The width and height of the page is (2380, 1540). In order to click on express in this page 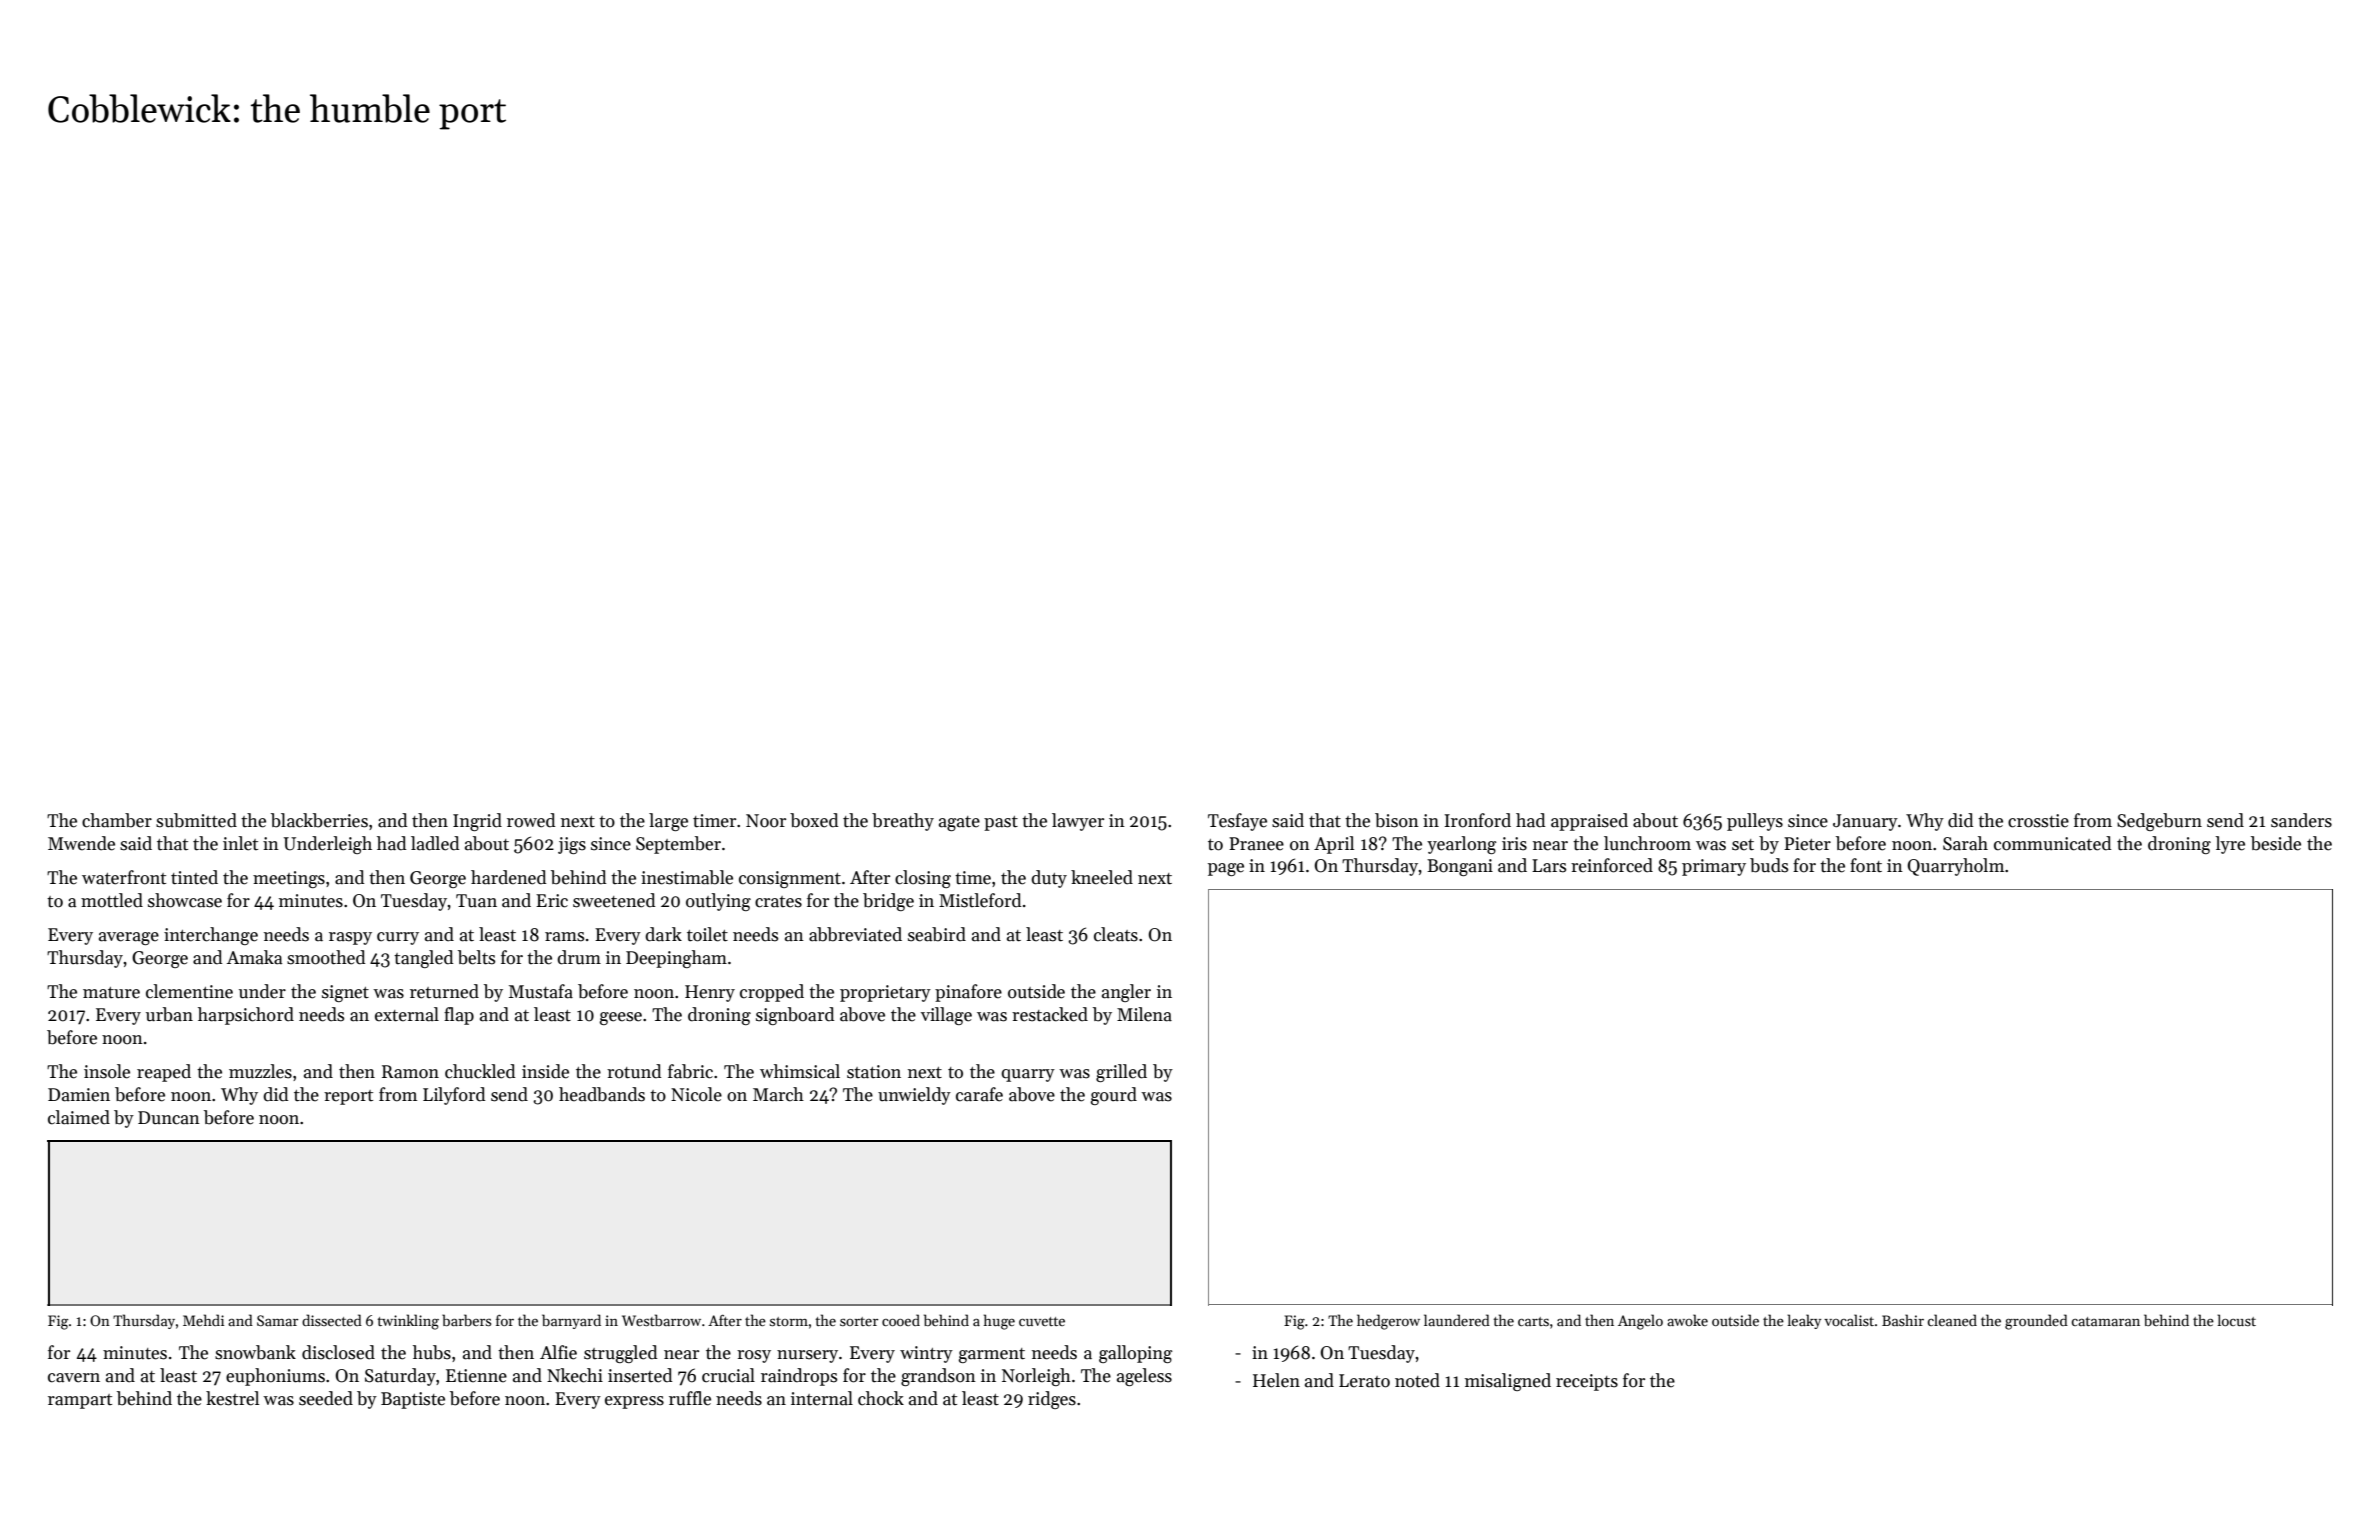, I will do `click(634, 1402)`.
